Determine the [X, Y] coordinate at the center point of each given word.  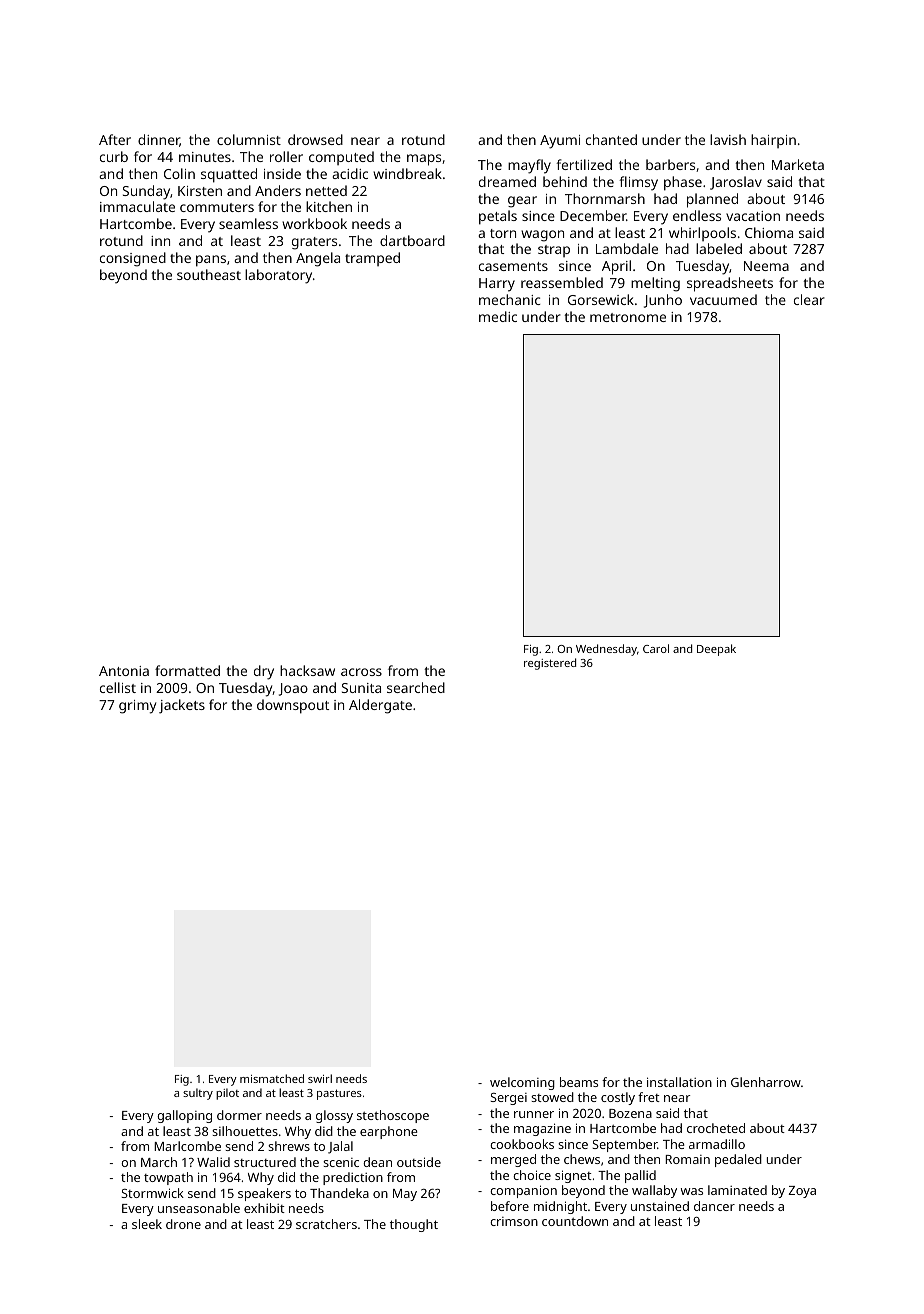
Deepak [716, 650]
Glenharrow [766, 1082]
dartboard [412, 240]
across [361, 672]
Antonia [124, 671]
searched [416, 687]
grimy [137, 707]
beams [579, 1082]
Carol [656, 648]
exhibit [264, 1208]
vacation [753, 216]
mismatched [272, 1078]
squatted [229, 175]
